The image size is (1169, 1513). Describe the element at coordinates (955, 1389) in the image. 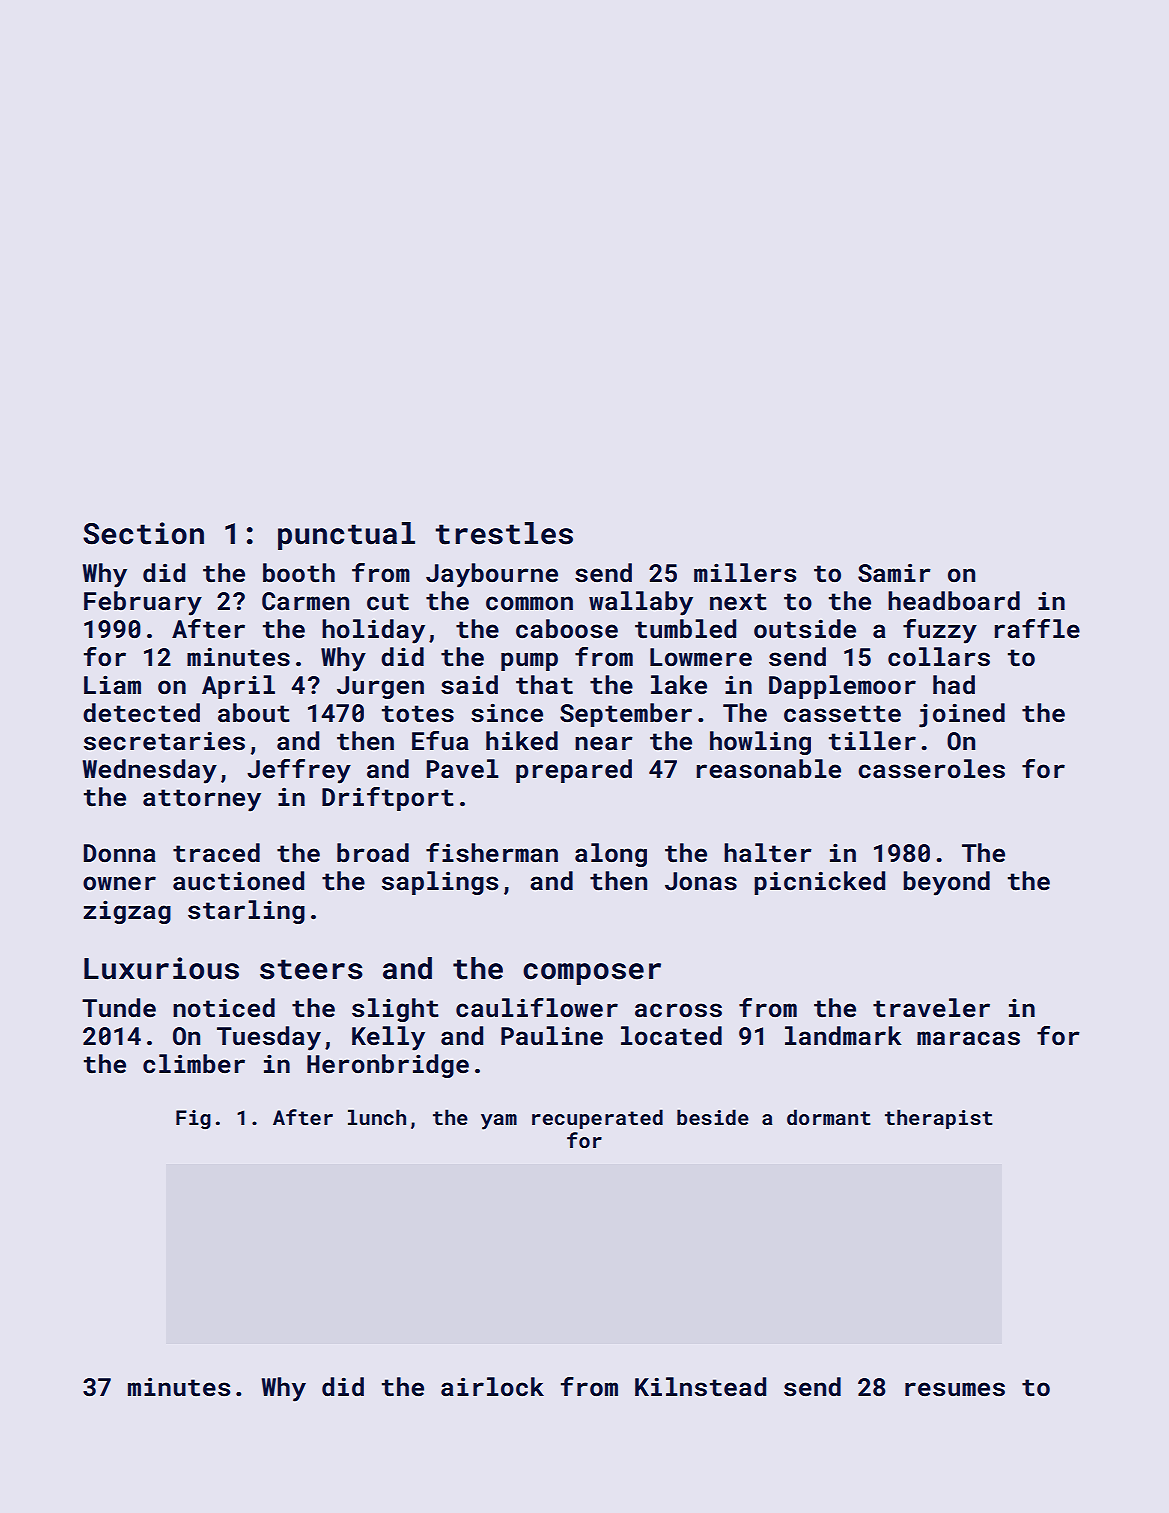

I see `resumes` at that location.
